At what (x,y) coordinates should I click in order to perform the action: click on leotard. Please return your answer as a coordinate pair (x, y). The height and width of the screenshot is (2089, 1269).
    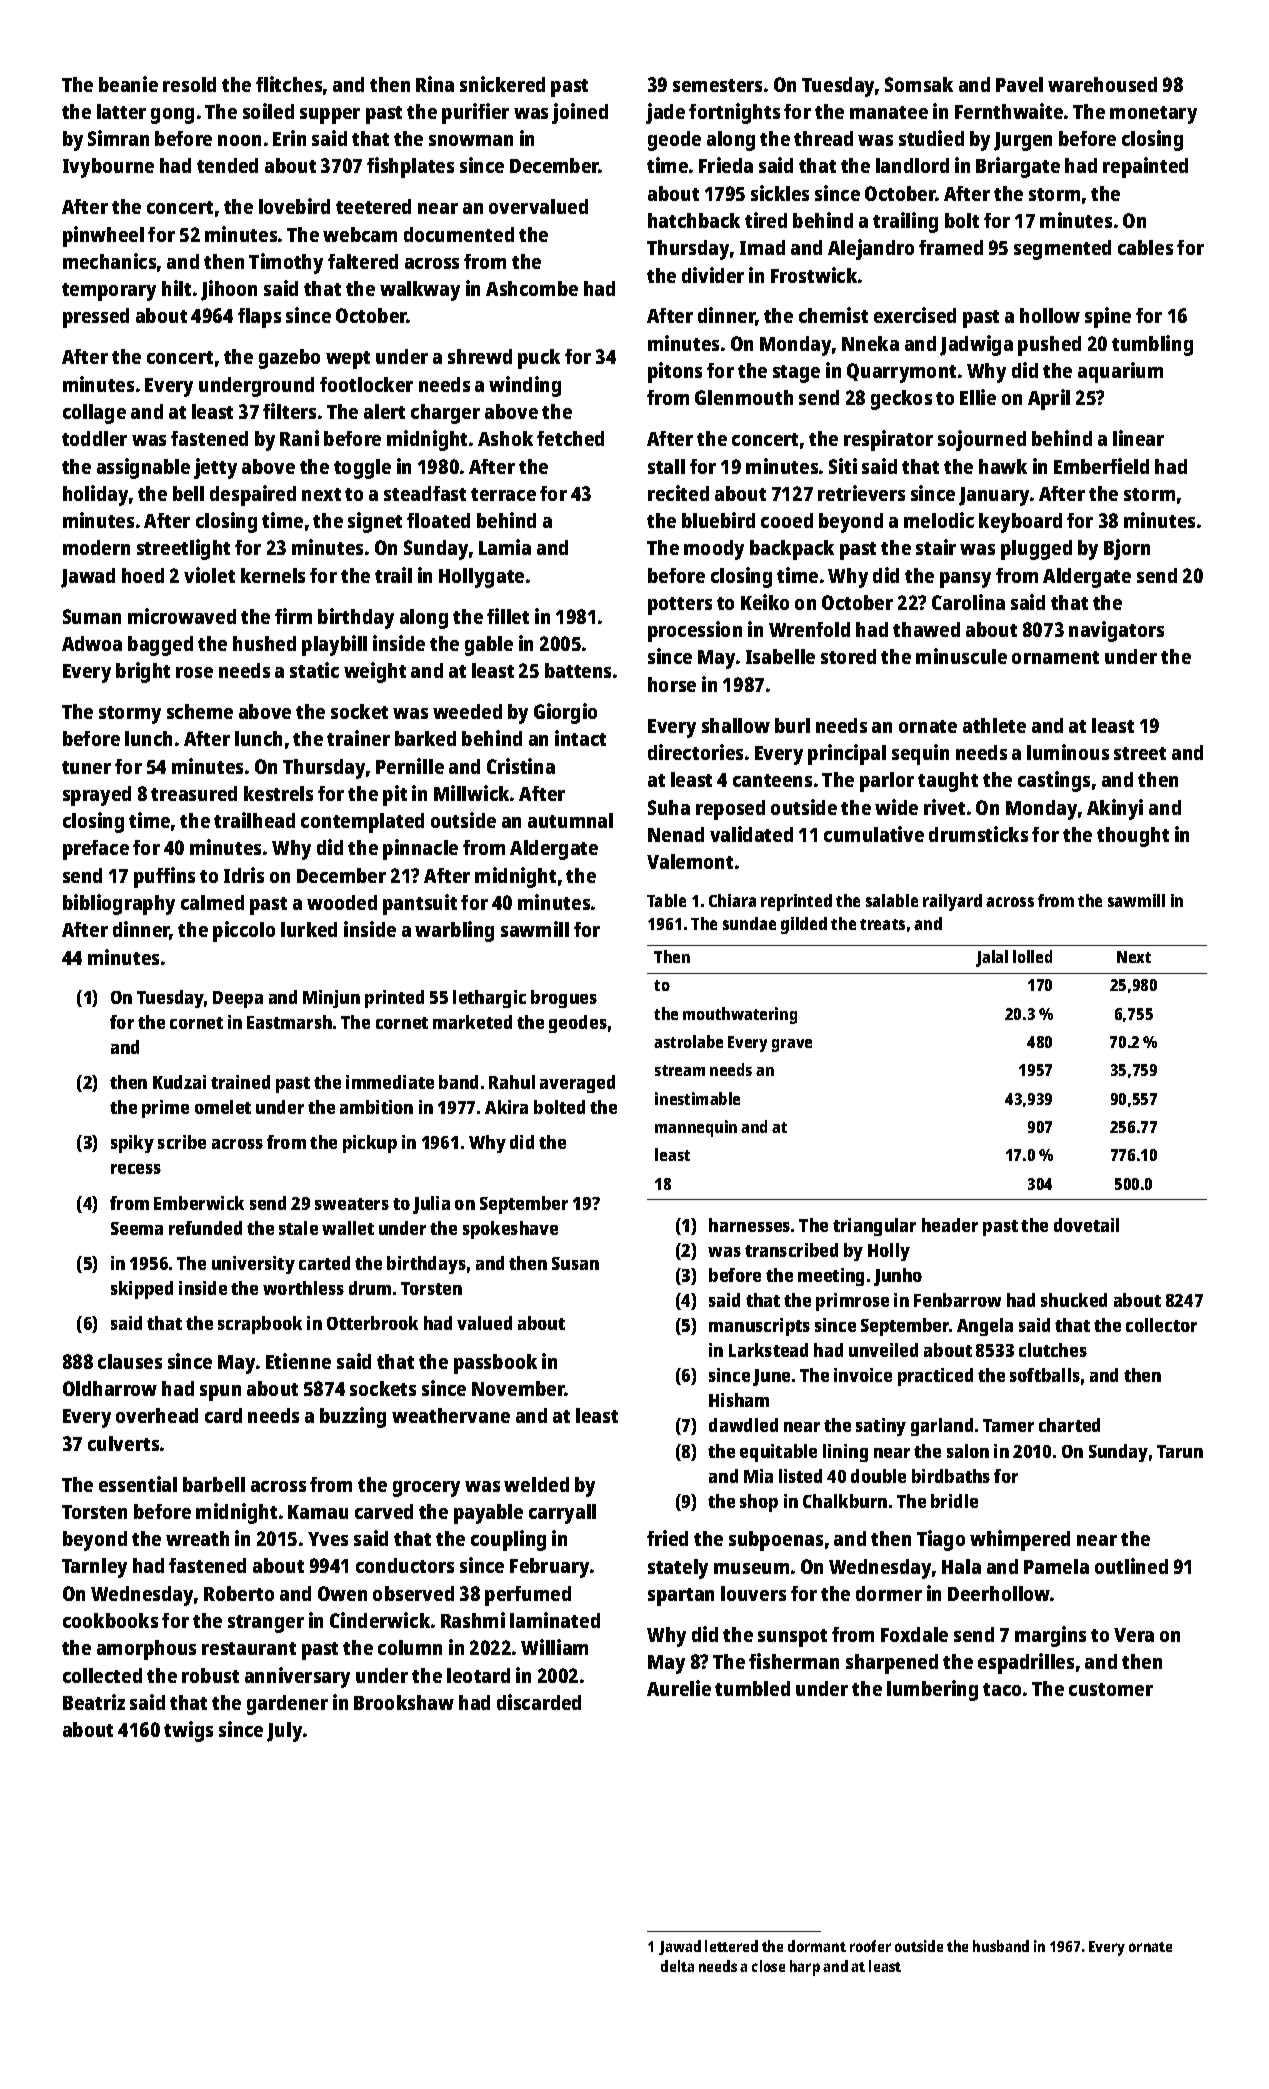
    Looking at the image, I should click on (478, 1675).
